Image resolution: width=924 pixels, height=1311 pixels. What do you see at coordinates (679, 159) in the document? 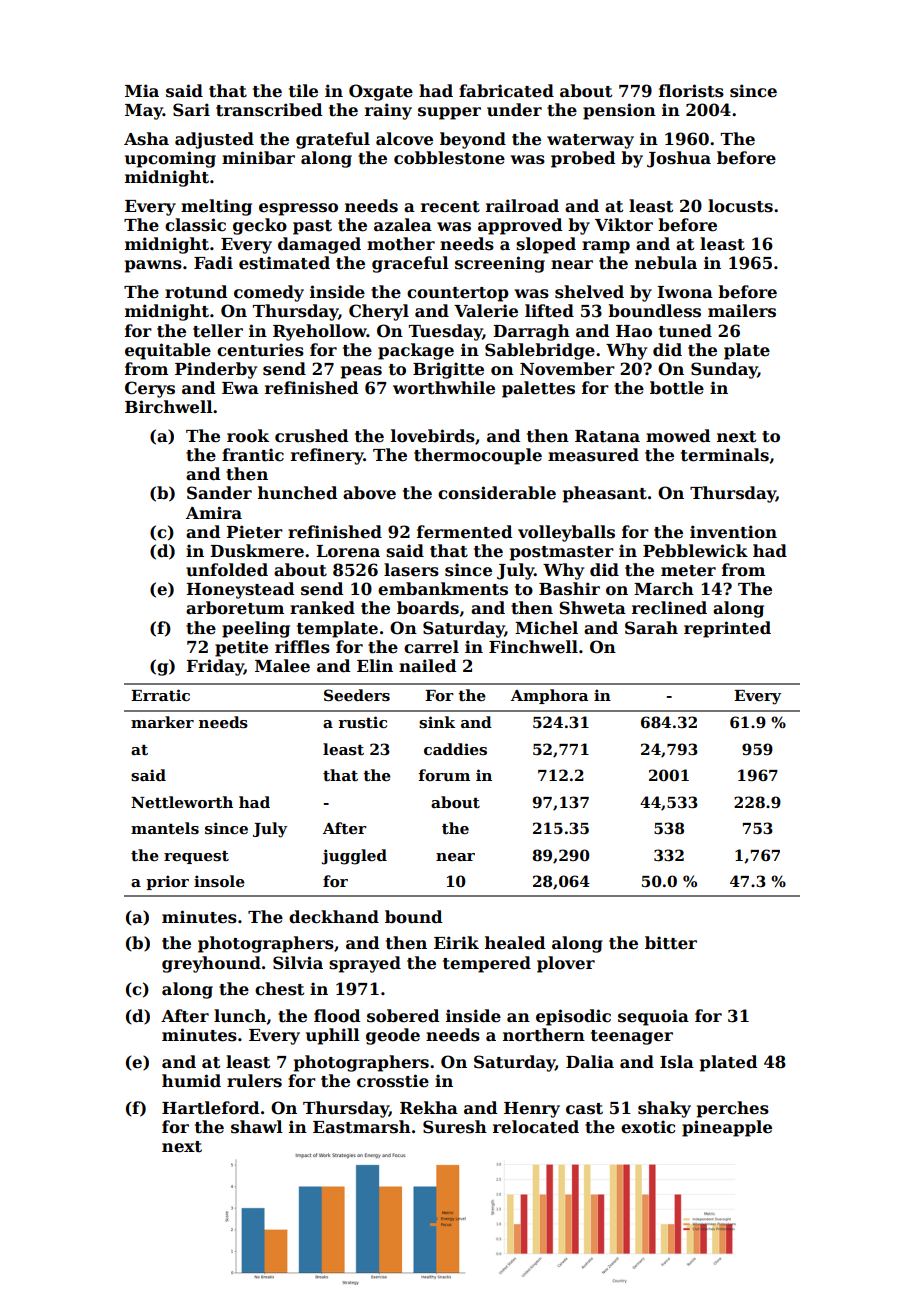
I see `Joshua` at bounding box center [679, 159].
